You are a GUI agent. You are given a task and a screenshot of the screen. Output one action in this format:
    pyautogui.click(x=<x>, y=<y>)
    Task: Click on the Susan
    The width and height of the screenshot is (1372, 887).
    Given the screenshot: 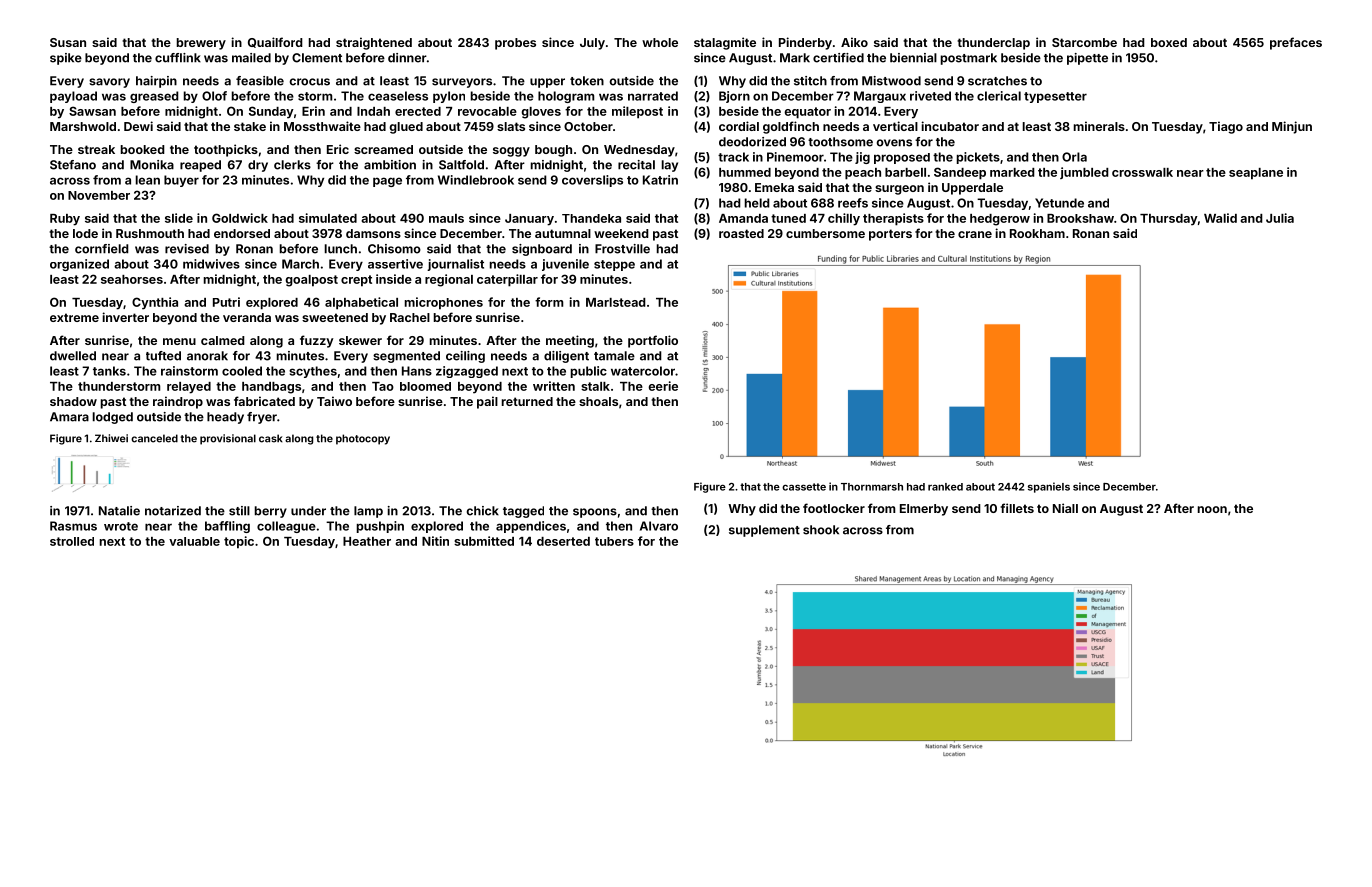 What is the action you would take?
    pyautogui.click(x=68, y=42)
